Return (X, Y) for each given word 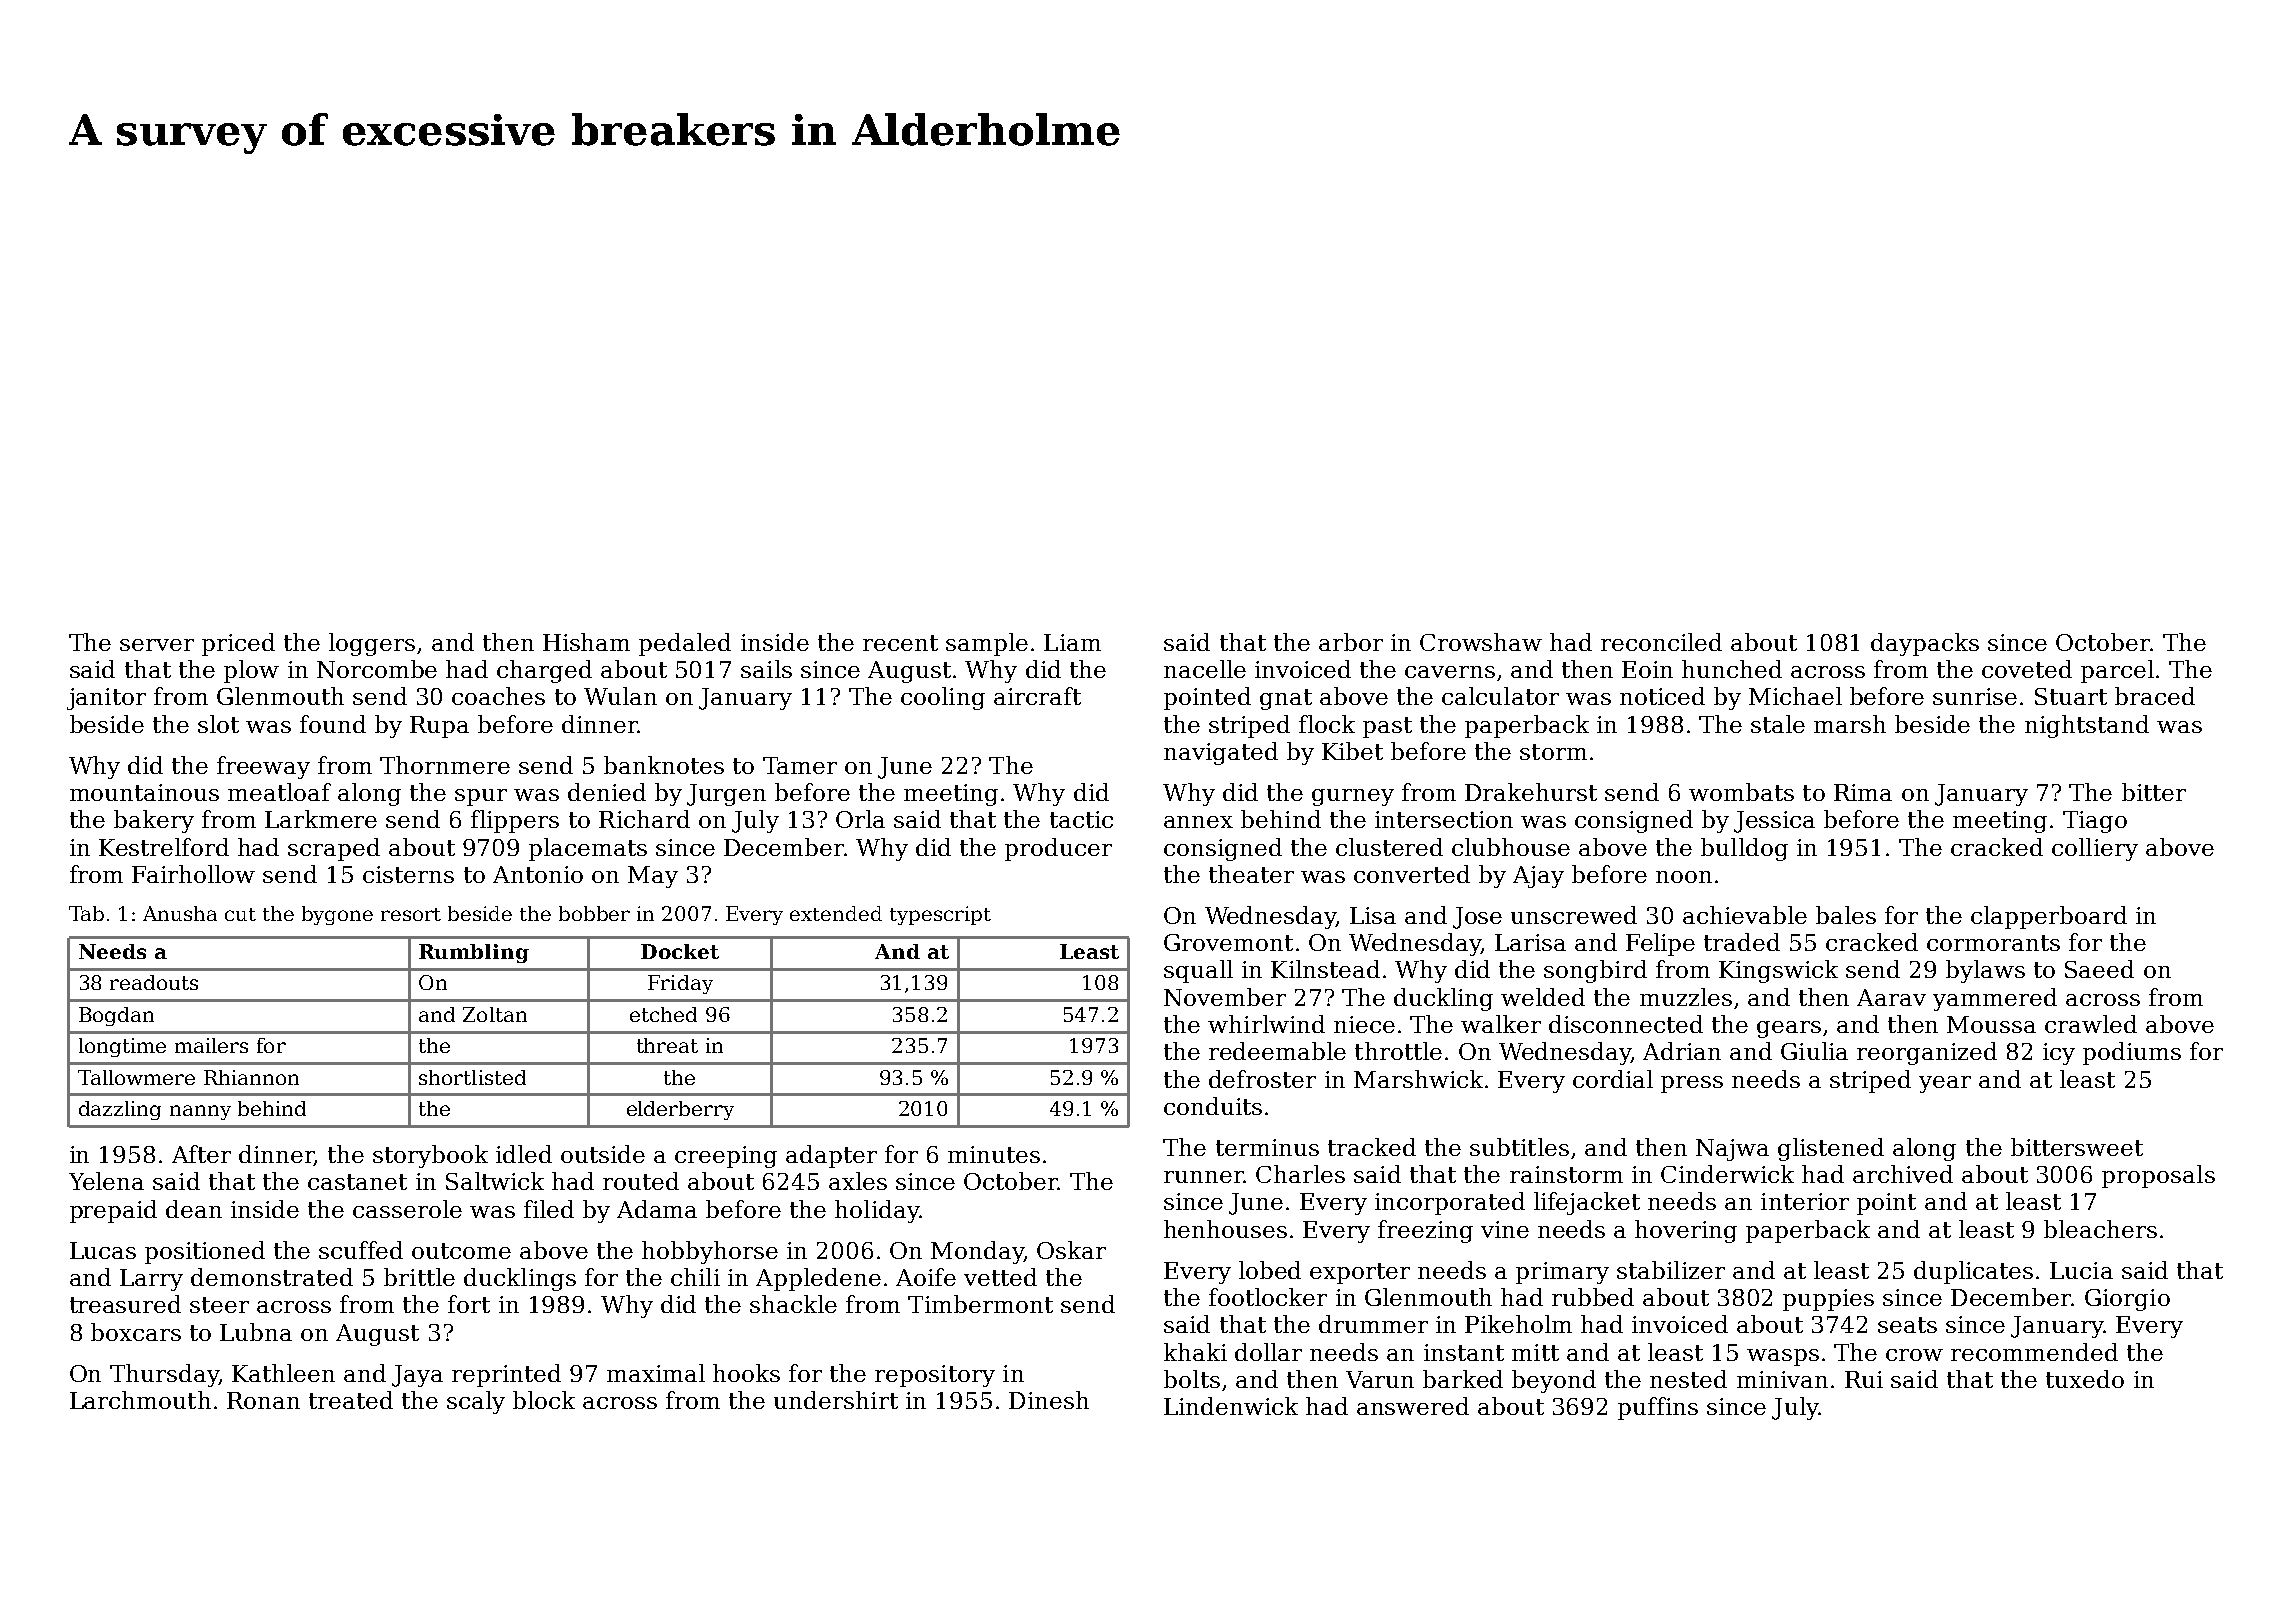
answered (1413, 1406)
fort (469, 1304)
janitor (106, 699)
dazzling (120, 1110)
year (1945, 1084)
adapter (831, 1156)
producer (1058, 849)
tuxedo (2085, 1379)
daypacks (1925, 644)
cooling (943, 698)
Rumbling (474, 953)
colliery (2095, 849)
